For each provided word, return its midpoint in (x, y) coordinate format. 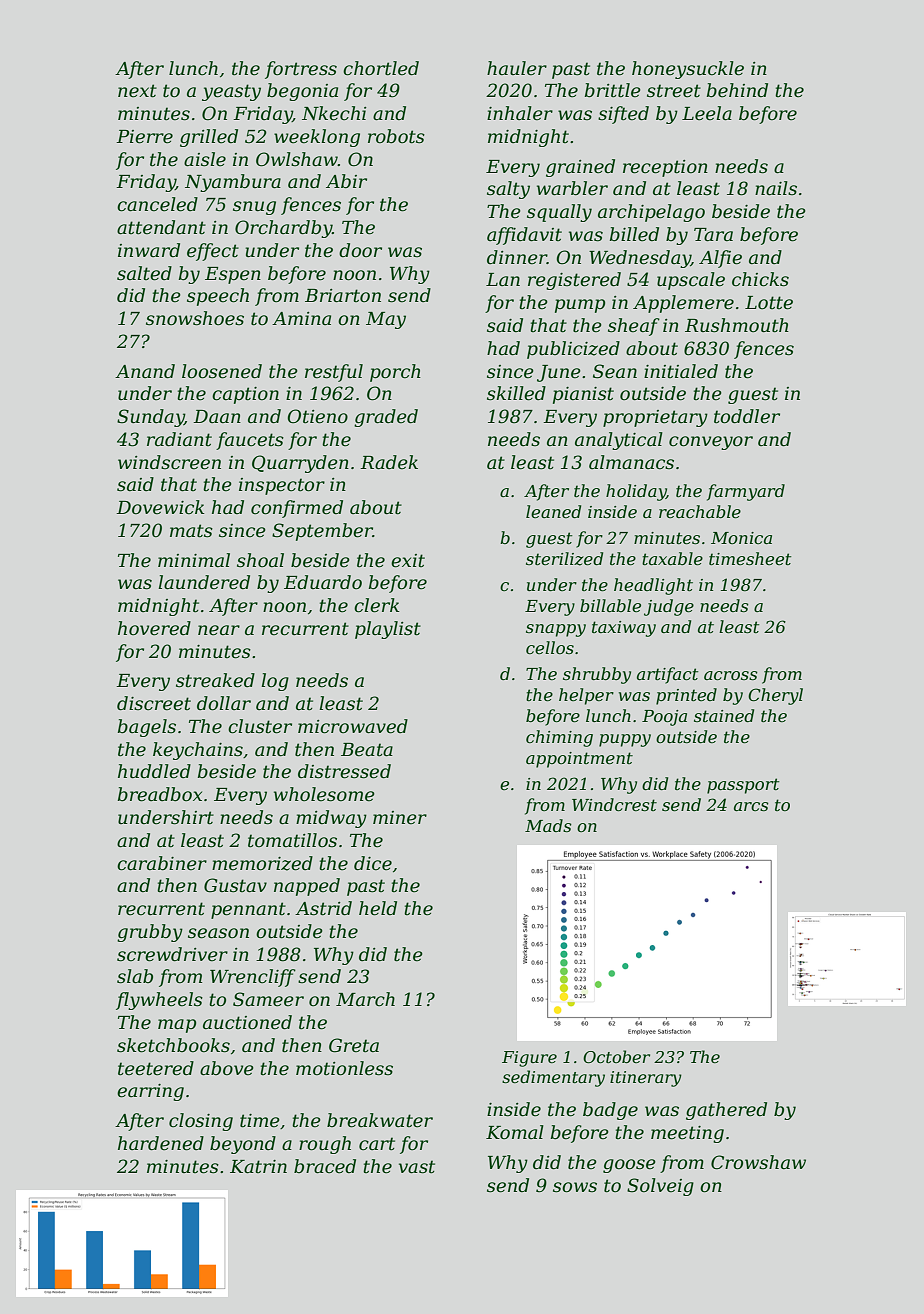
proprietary (655, 418)
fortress (301, 70)
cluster (260, 726)
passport (743, 786)
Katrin (258, 1166)
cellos (550, 647)
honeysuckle (688, 70)
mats (191, 531)
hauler (517, 68)
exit (408, 561)
